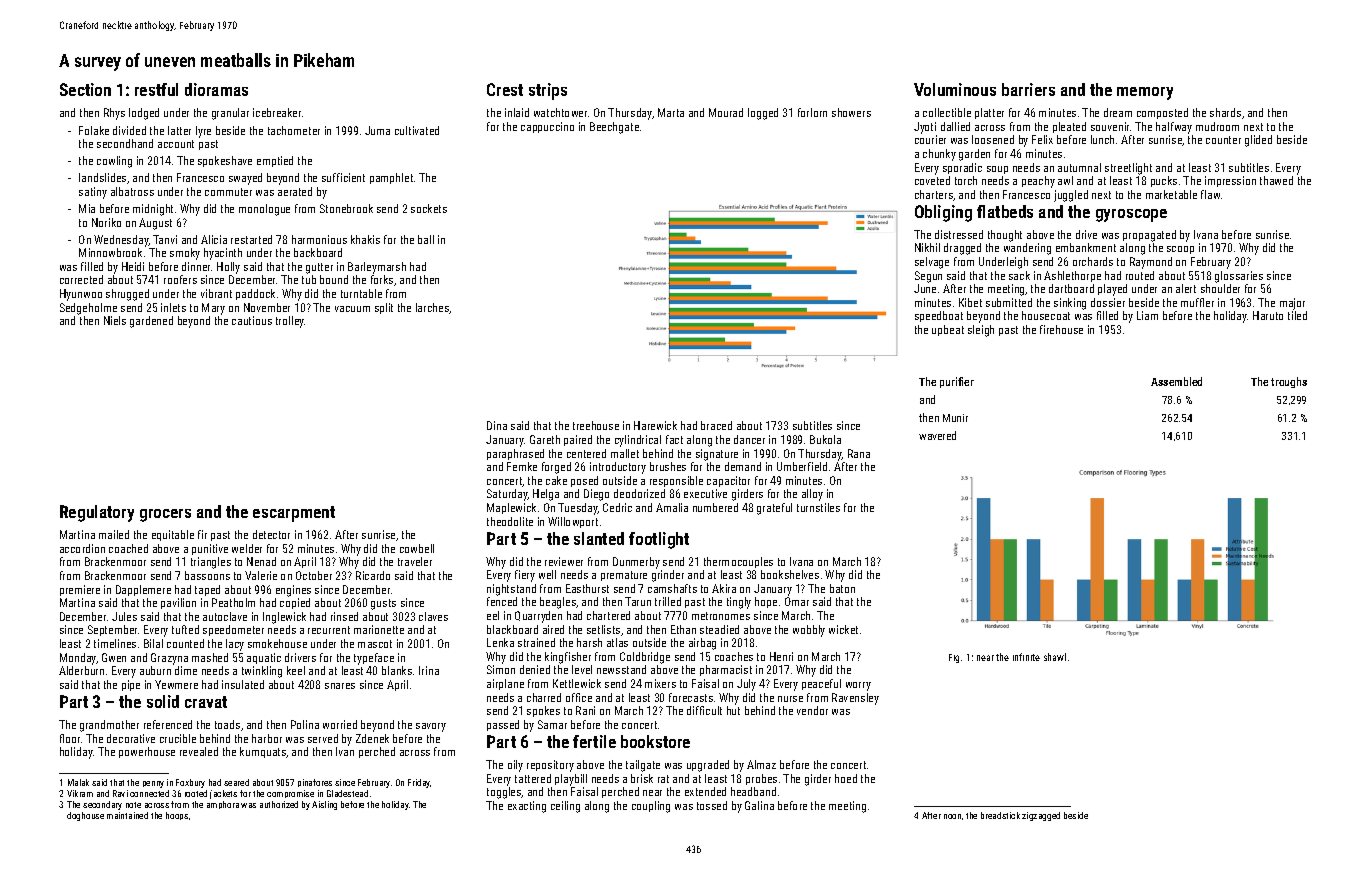 Image resolution: width=1372 pixels, height=887 pixels. What do you see at coordinates (636, 563) in the document?
I see `Dunmerby` at bounding box center [636, 563].
